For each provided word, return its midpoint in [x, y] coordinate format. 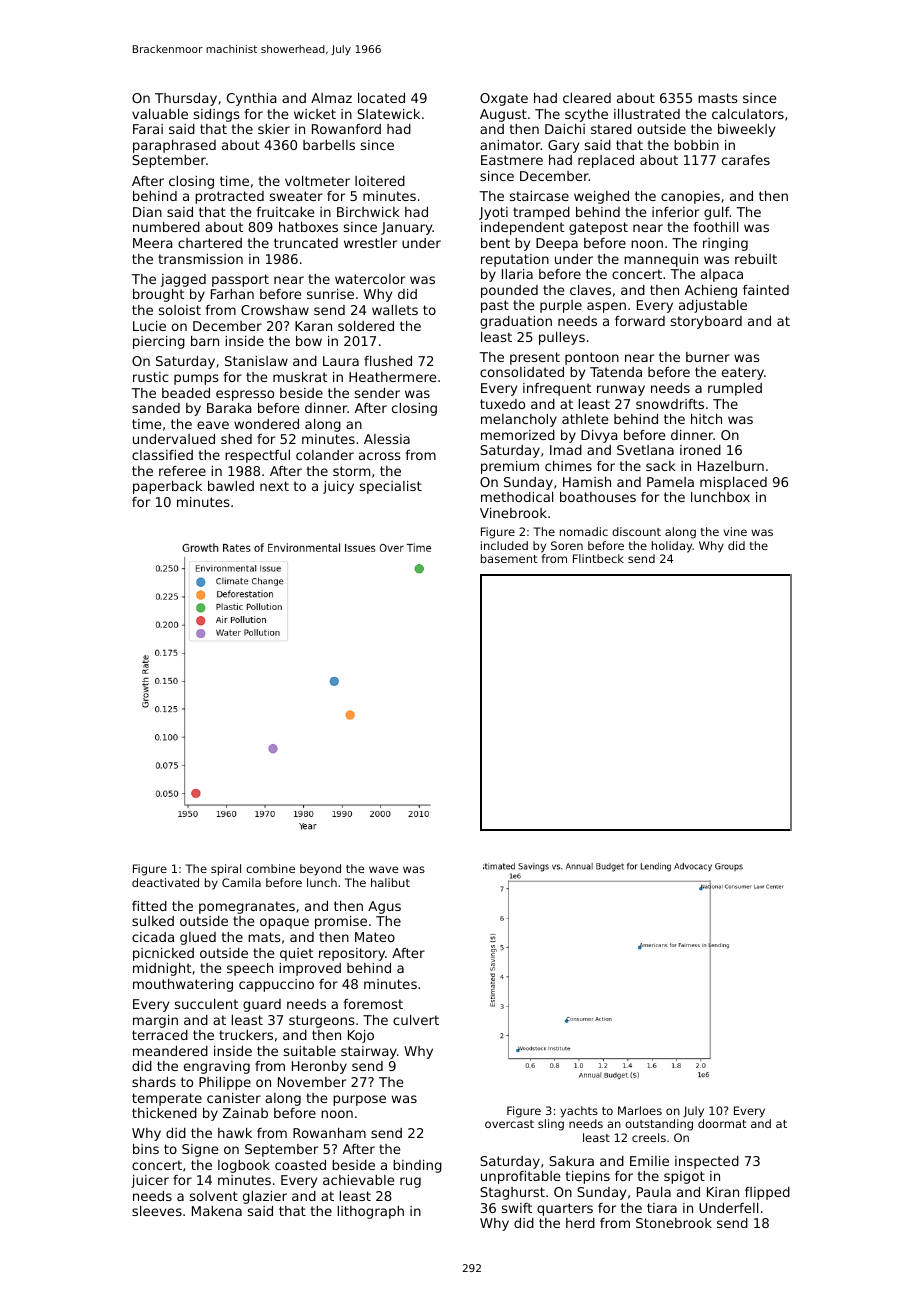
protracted [229, 197]
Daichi [565, 129]
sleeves [157, 1211]
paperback [167, 487]
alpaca [722, 275]
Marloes [640, 1110]
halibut [390, 882]
